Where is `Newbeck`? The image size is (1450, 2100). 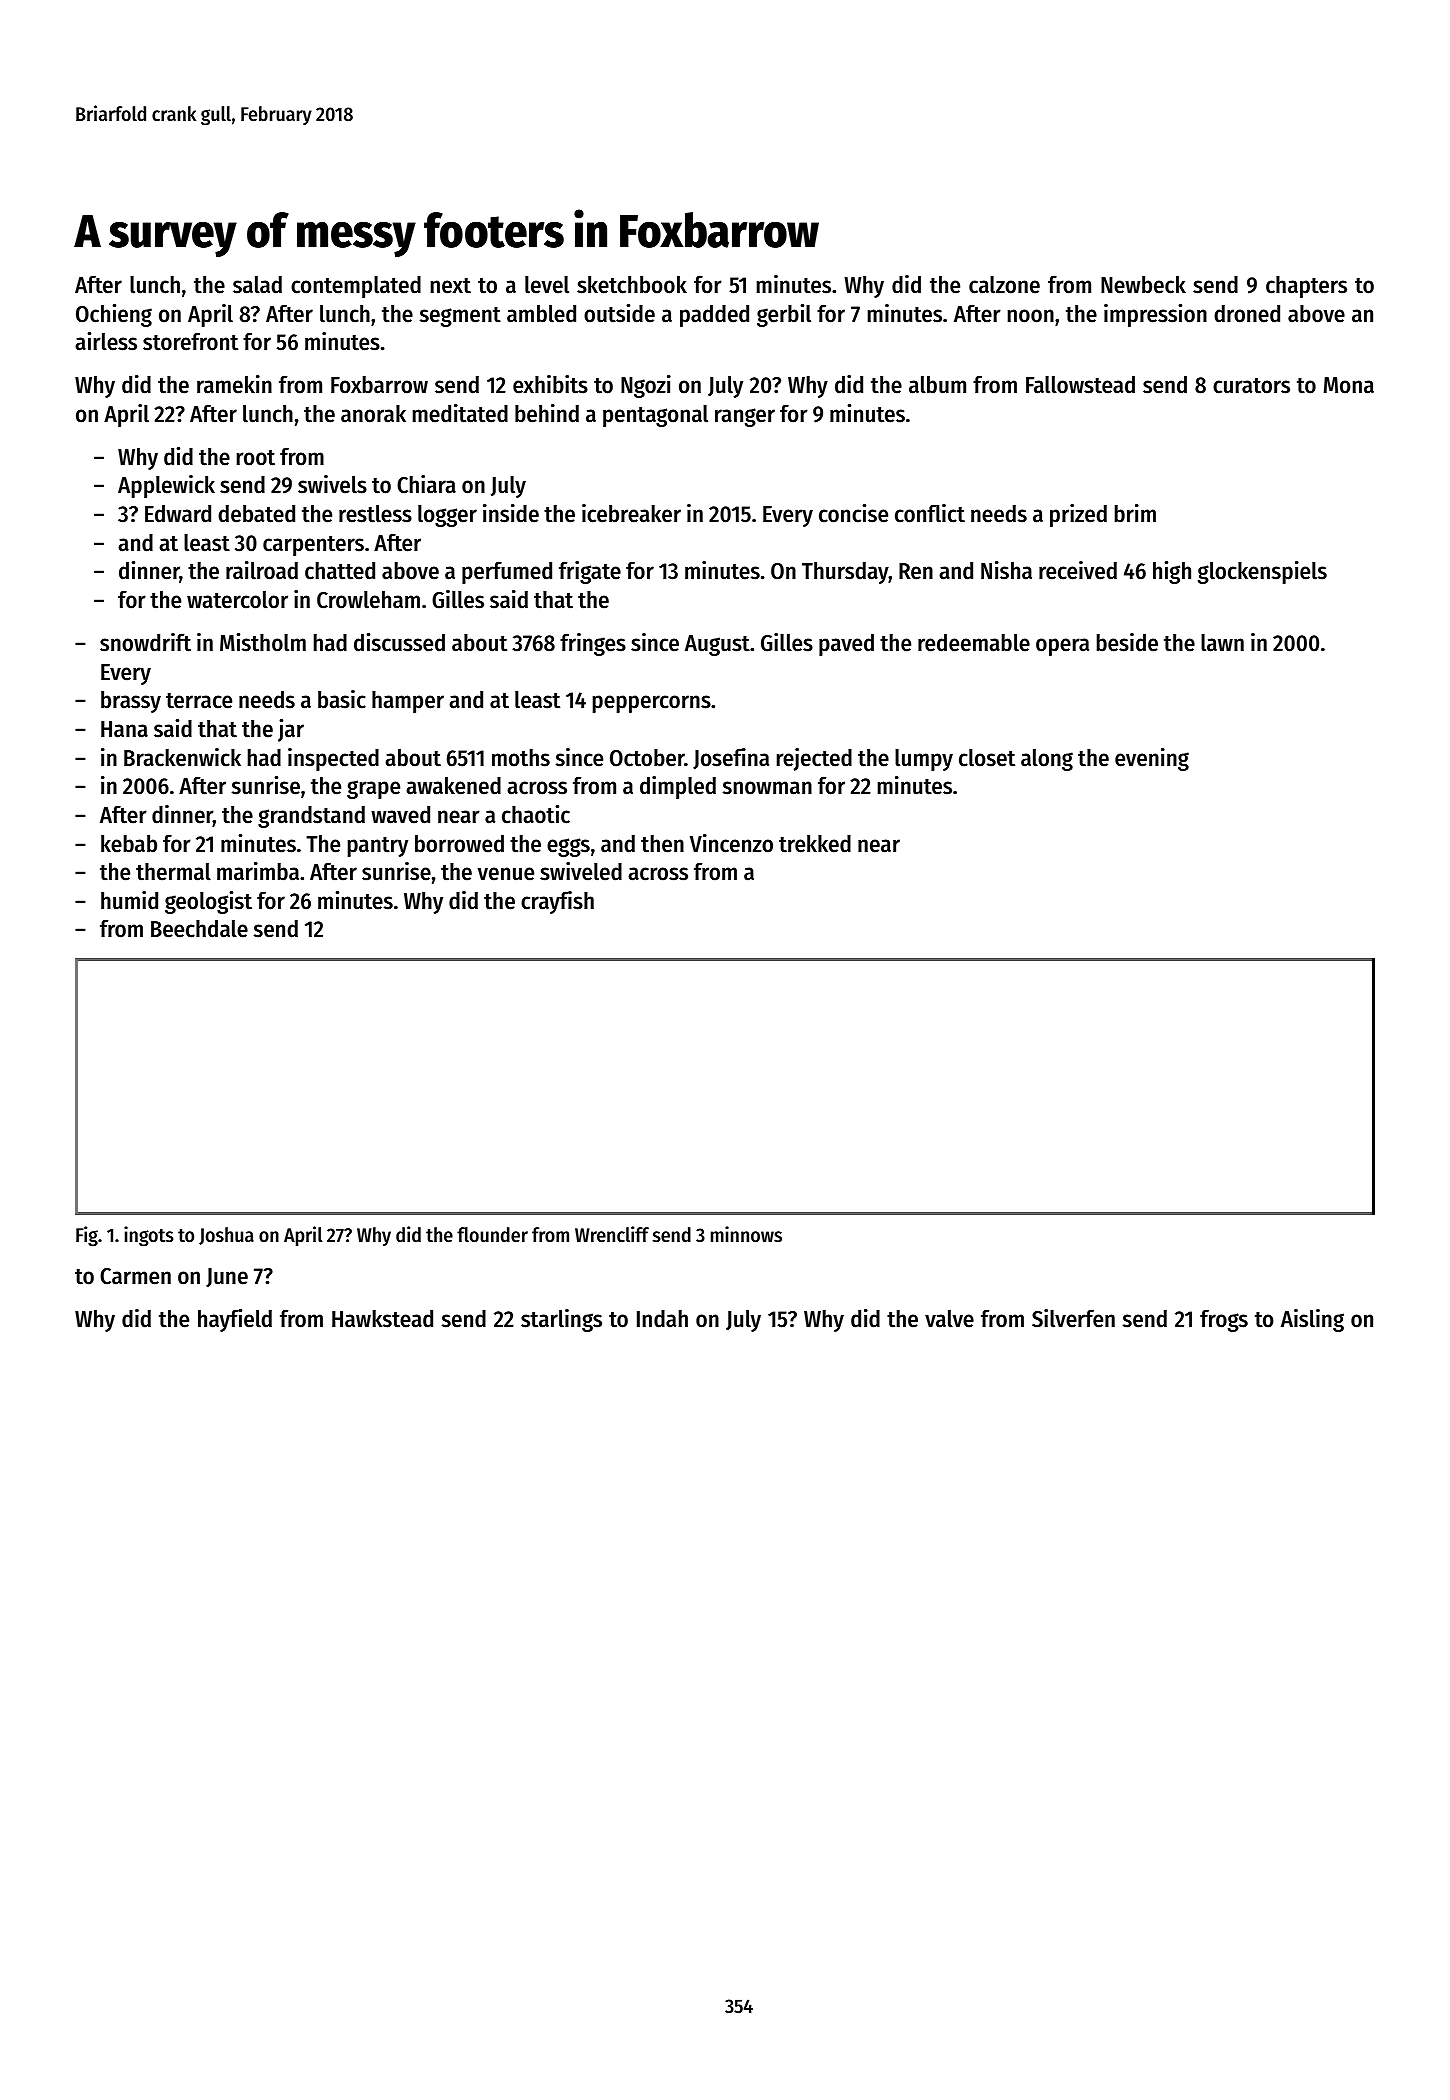
Newbeck is located at coordinates (1143, 285).
